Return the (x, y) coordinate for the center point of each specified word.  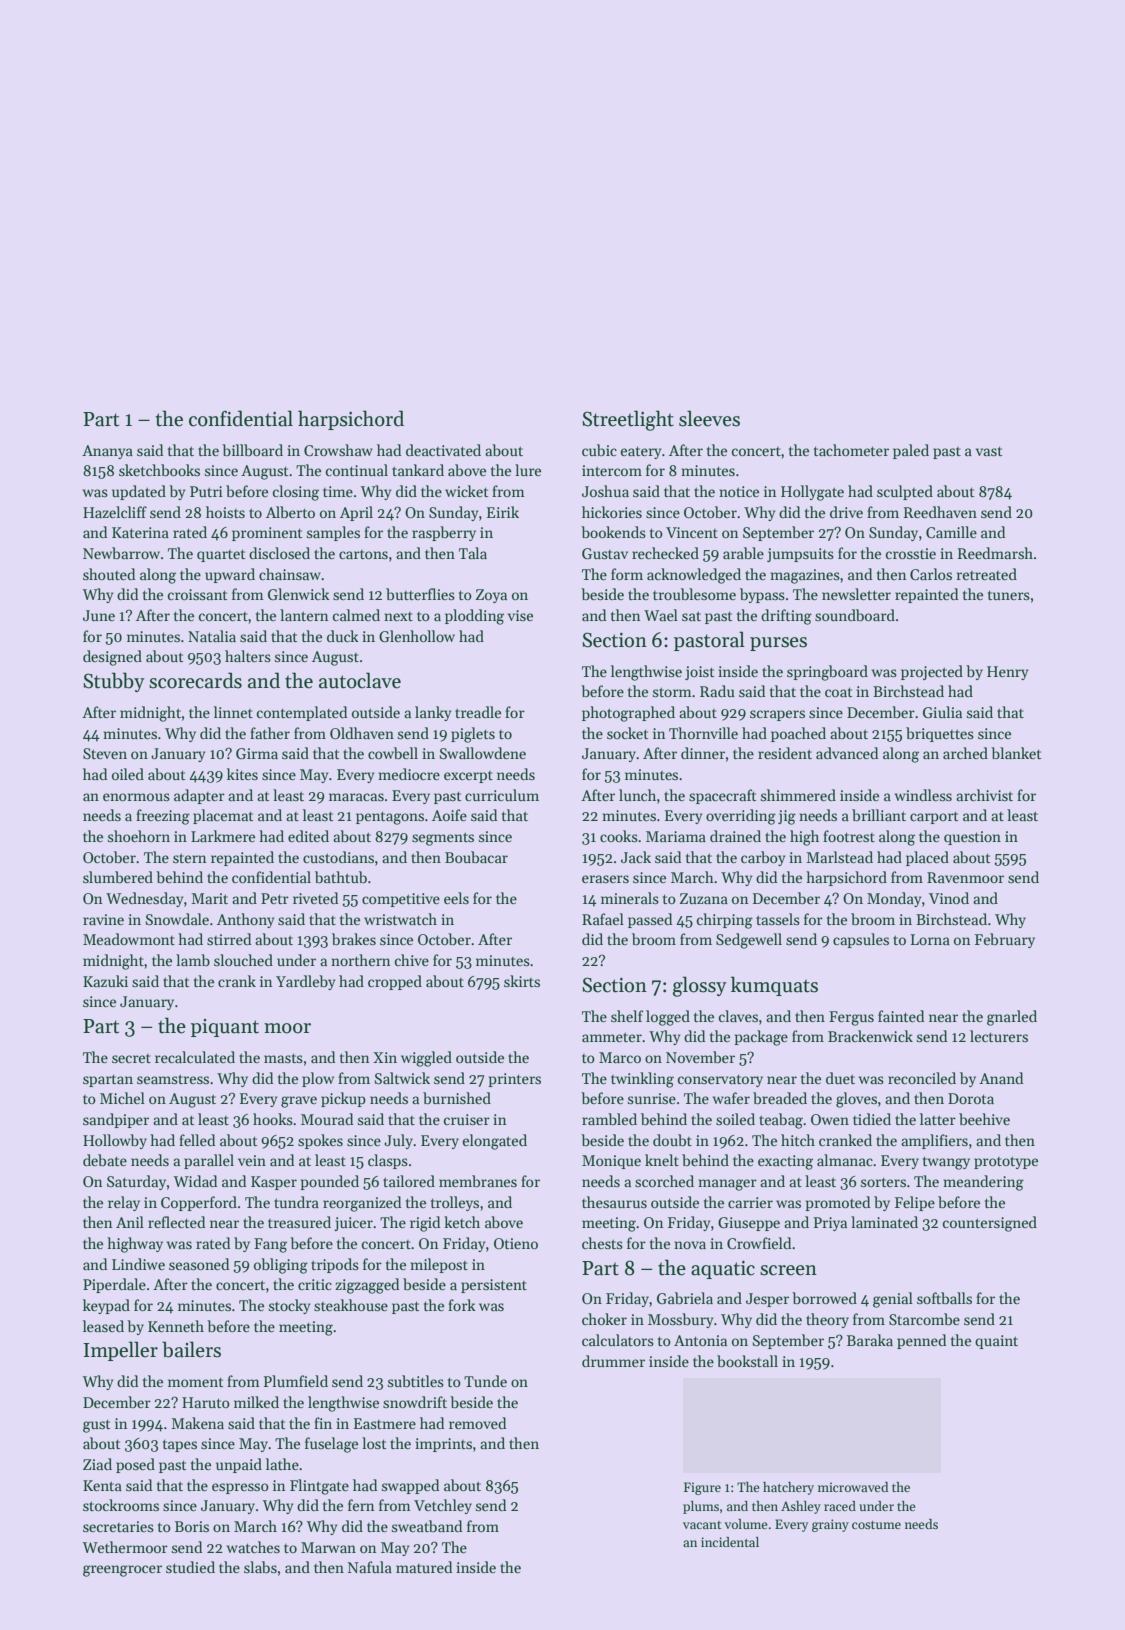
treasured (299, 1222)
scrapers (777, 715)
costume (876, 1525)
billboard (252, 450)
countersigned (990, 1224)
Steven (105, 753)
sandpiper (116, 1120)
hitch (798, 1140)
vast (989, 451)
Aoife (449, 815)
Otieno (516, 1243)
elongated (495, 1142)
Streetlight (628, 420)
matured (424, 1567)
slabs (260, 1567)
